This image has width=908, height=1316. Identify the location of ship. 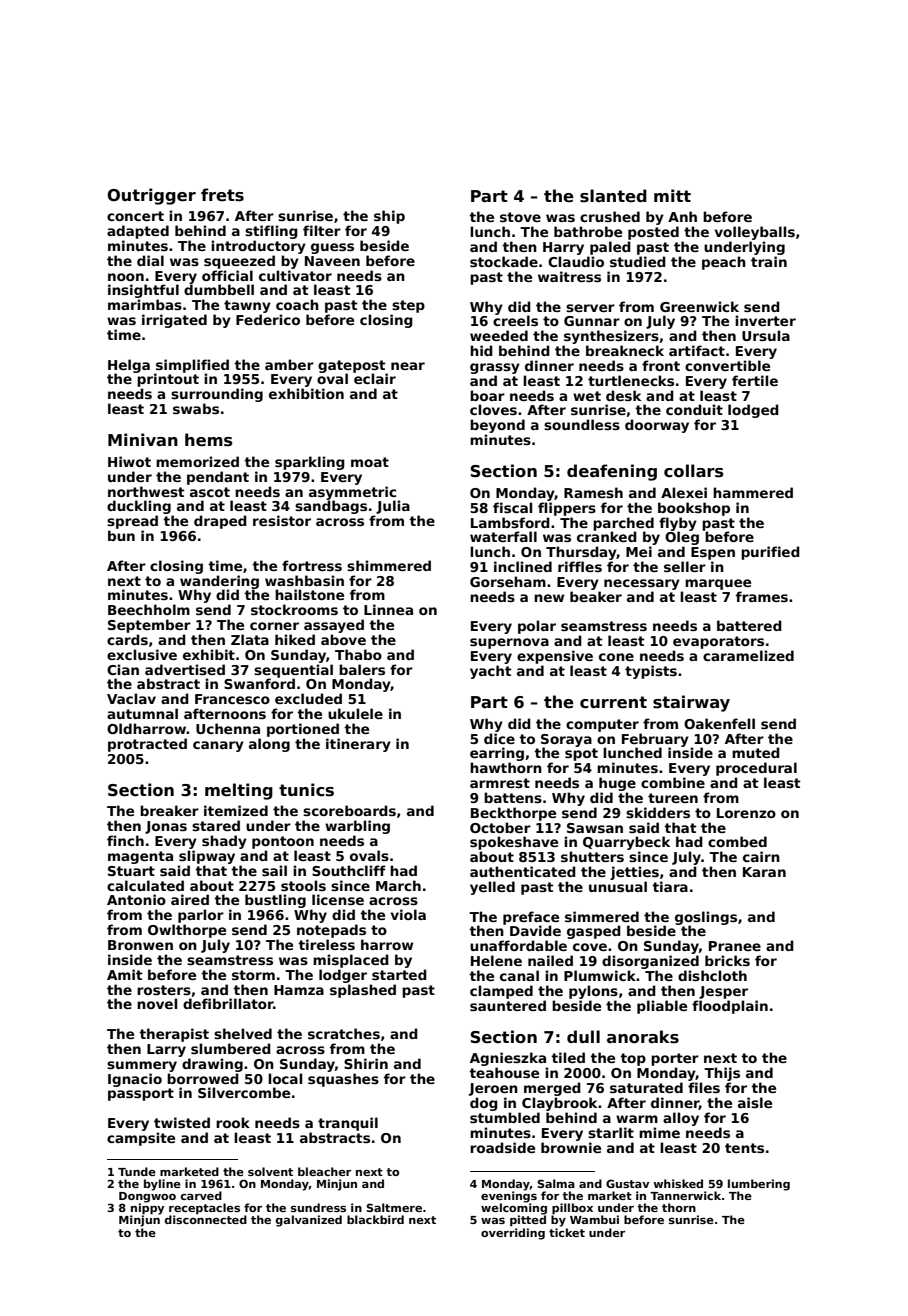
(389, 217).
